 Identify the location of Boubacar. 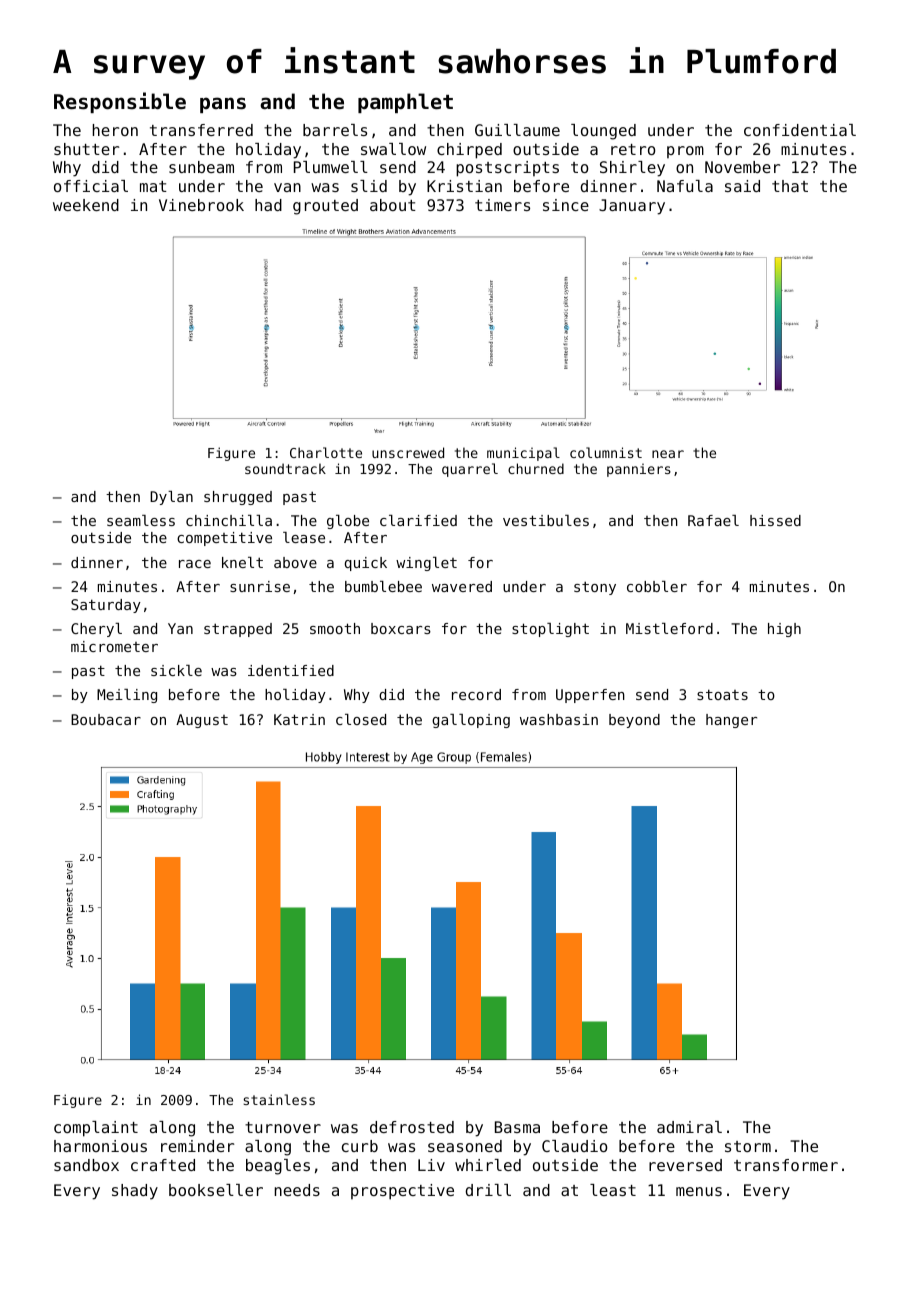
(106, 719).
